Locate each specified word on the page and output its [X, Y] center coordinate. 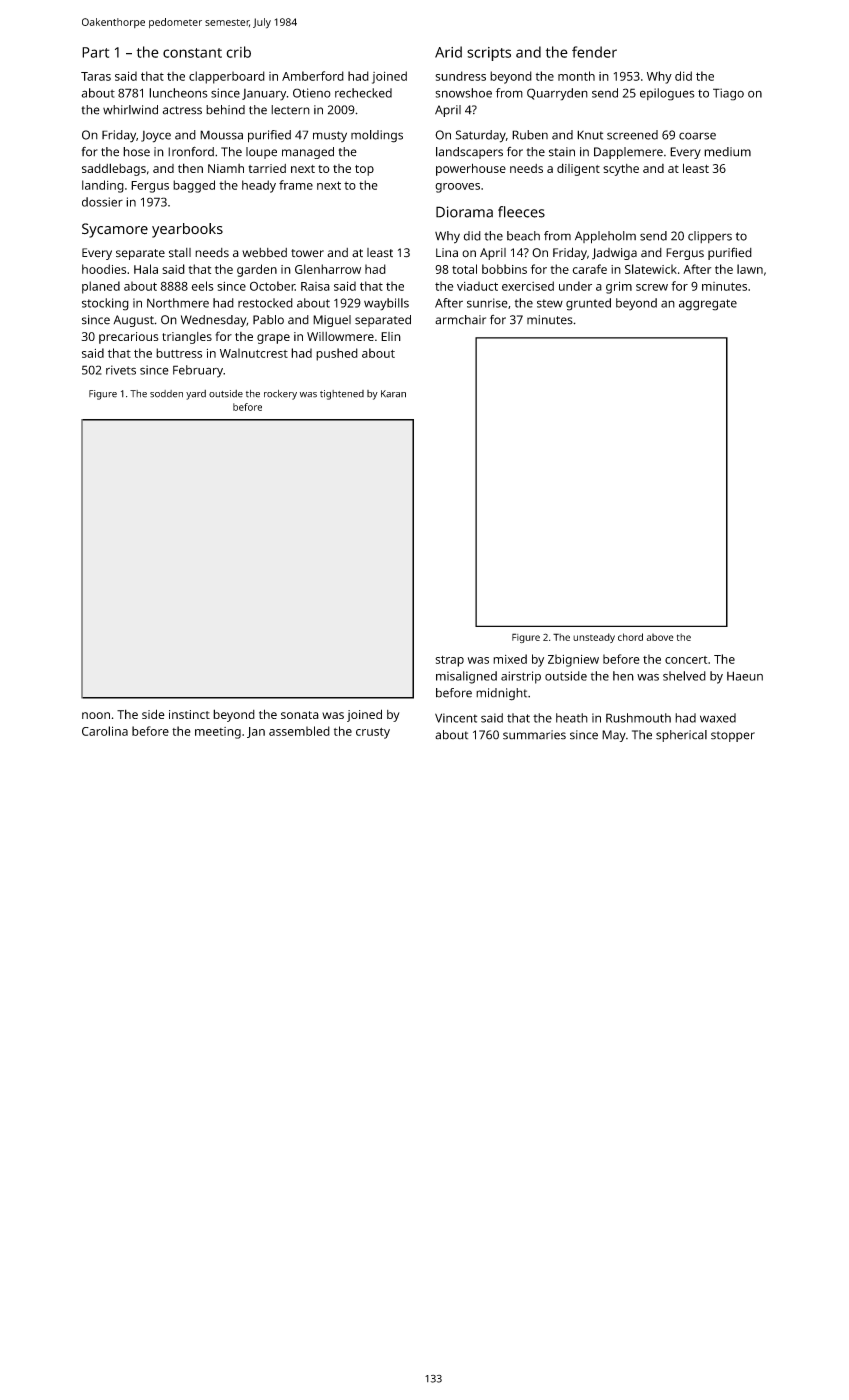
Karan [393, 394]
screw [652, 287]
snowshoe [463, 93]
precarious [129, 338]
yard [196, 395]
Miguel [332, 321]
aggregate [708, 305]
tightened [342, 395]
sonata [300, 715]
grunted [588, 304]
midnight [501, 694]
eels [202, 286]
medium [727, 152]
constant [192, 53]
